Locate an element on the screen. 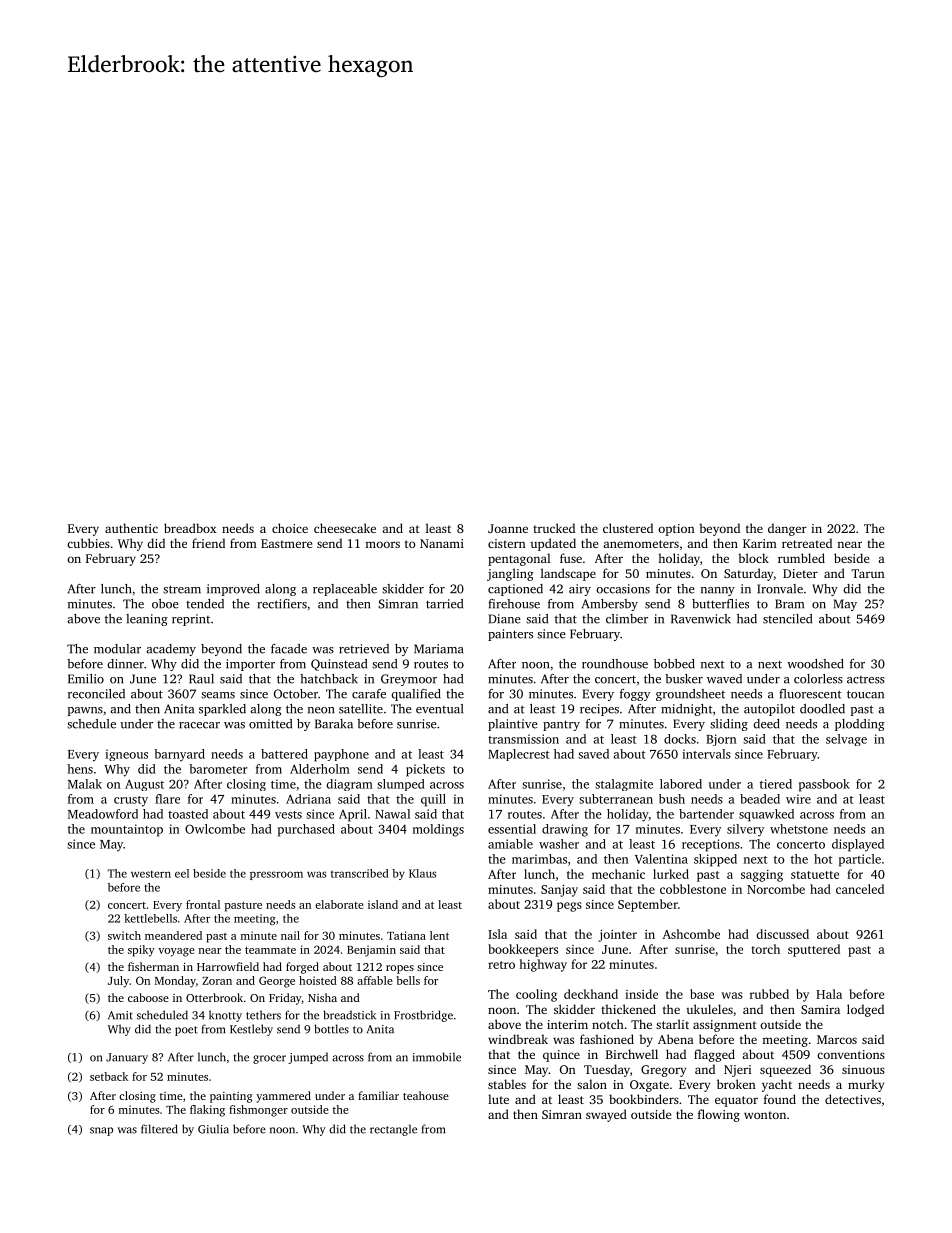  teammate is located at coordinates (270, 950).
